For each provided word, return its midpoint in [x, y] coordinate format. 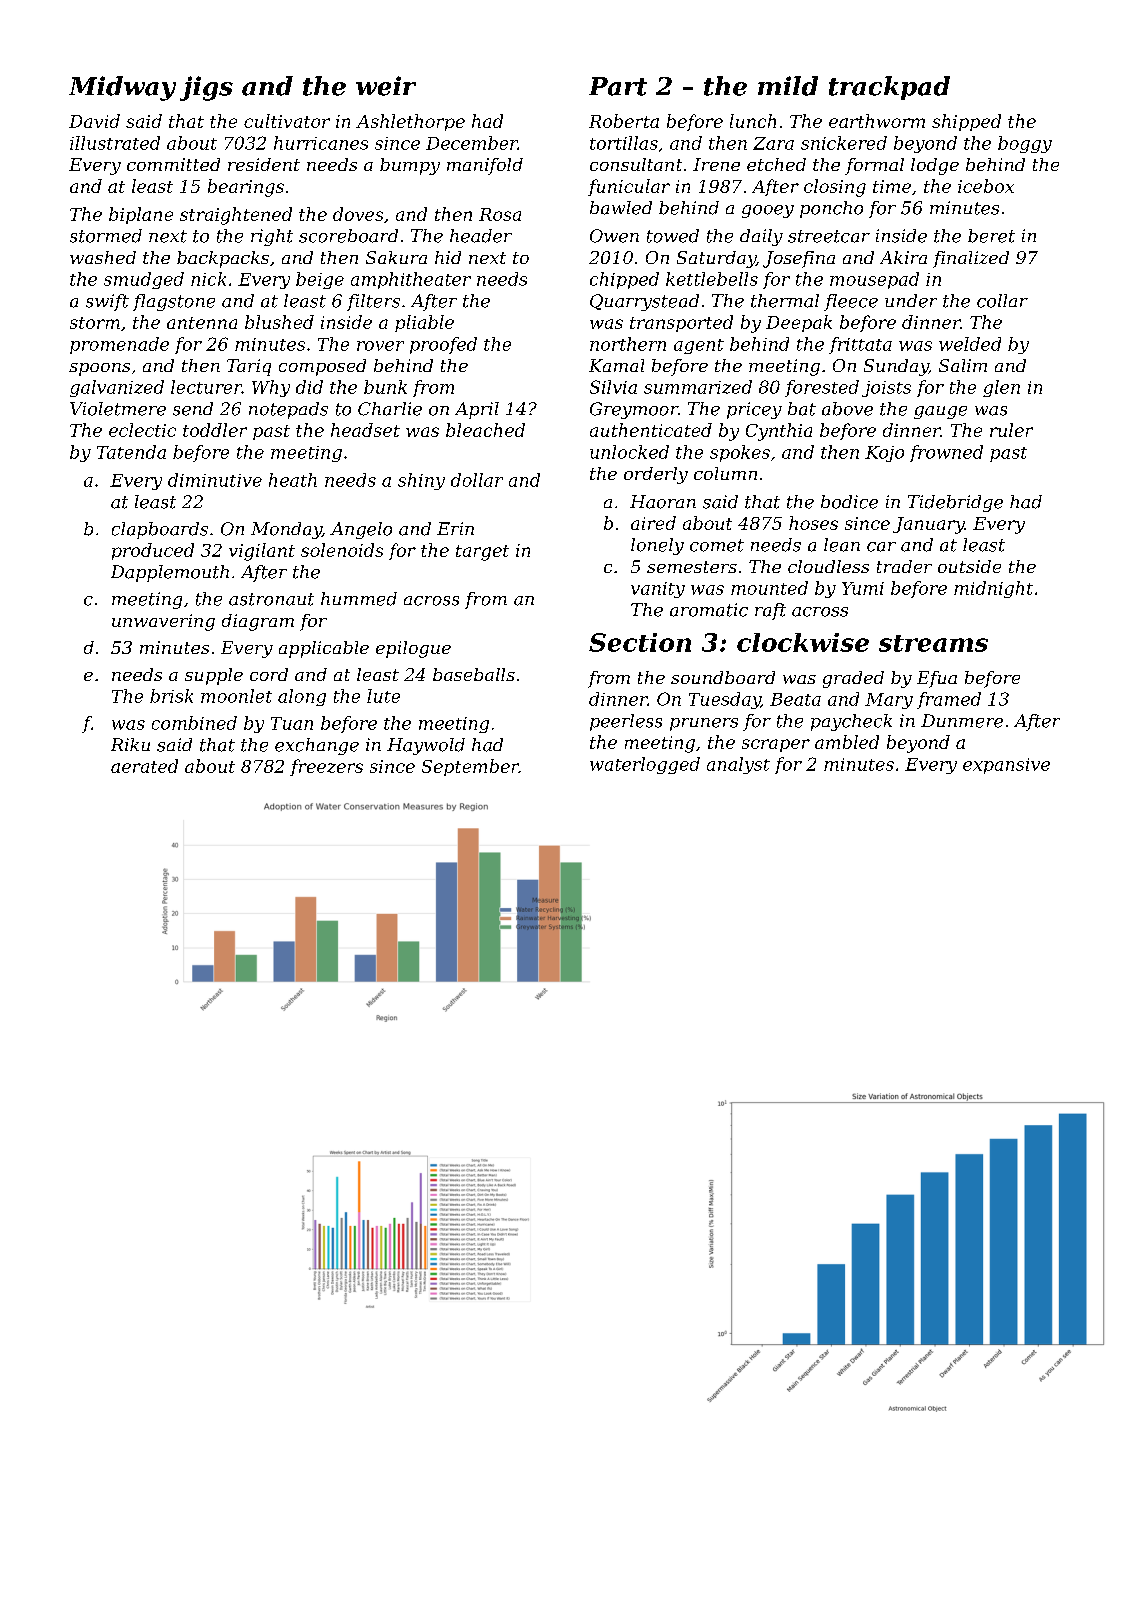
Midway [122, 88]
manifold [485, 166]
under [911, 301]
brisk [171, 696]
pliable [424, 323]
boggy [1025, 144]
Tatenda [131, 452]
